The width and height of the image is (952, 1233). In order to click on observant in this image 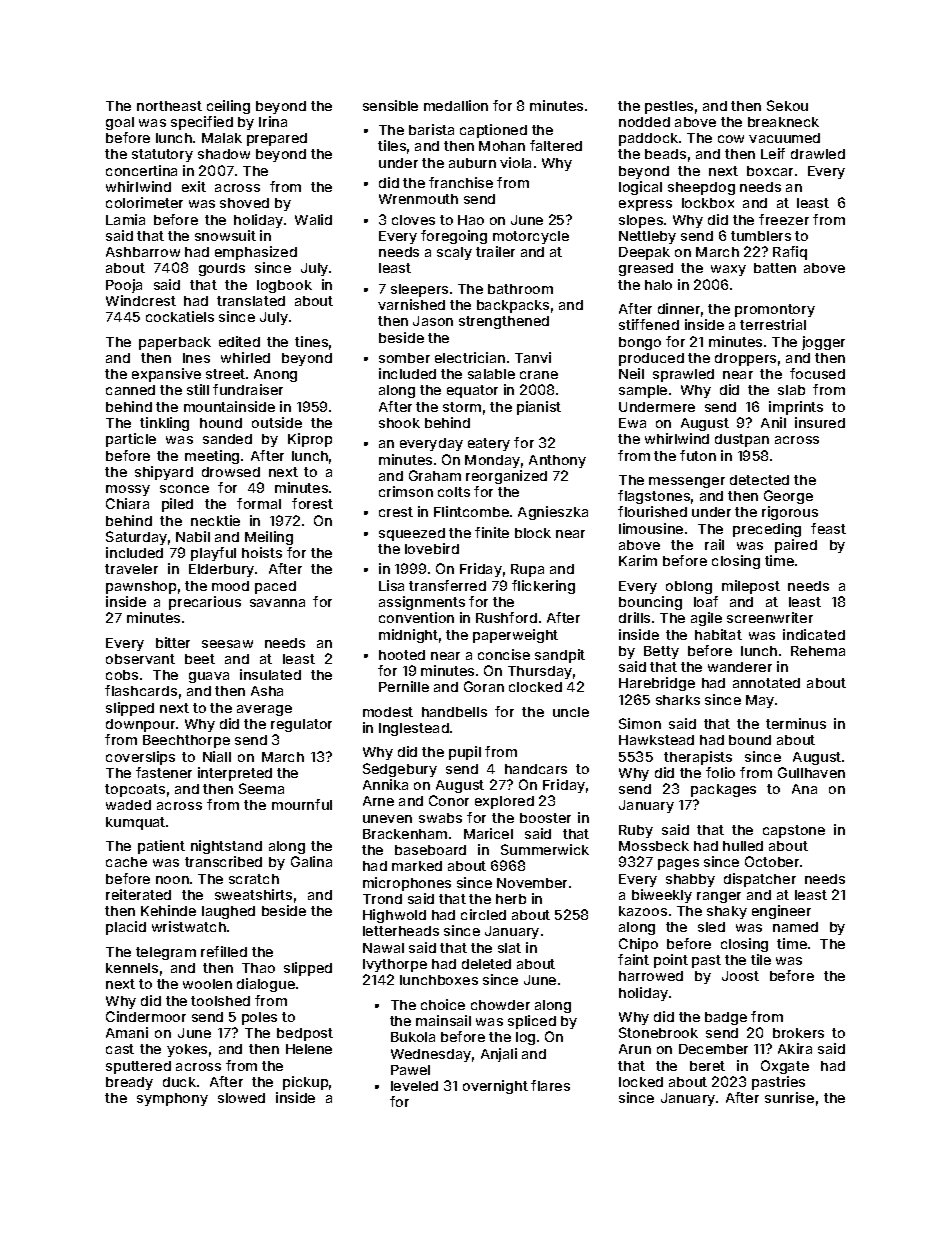, I will do `click(140, 659)`.
